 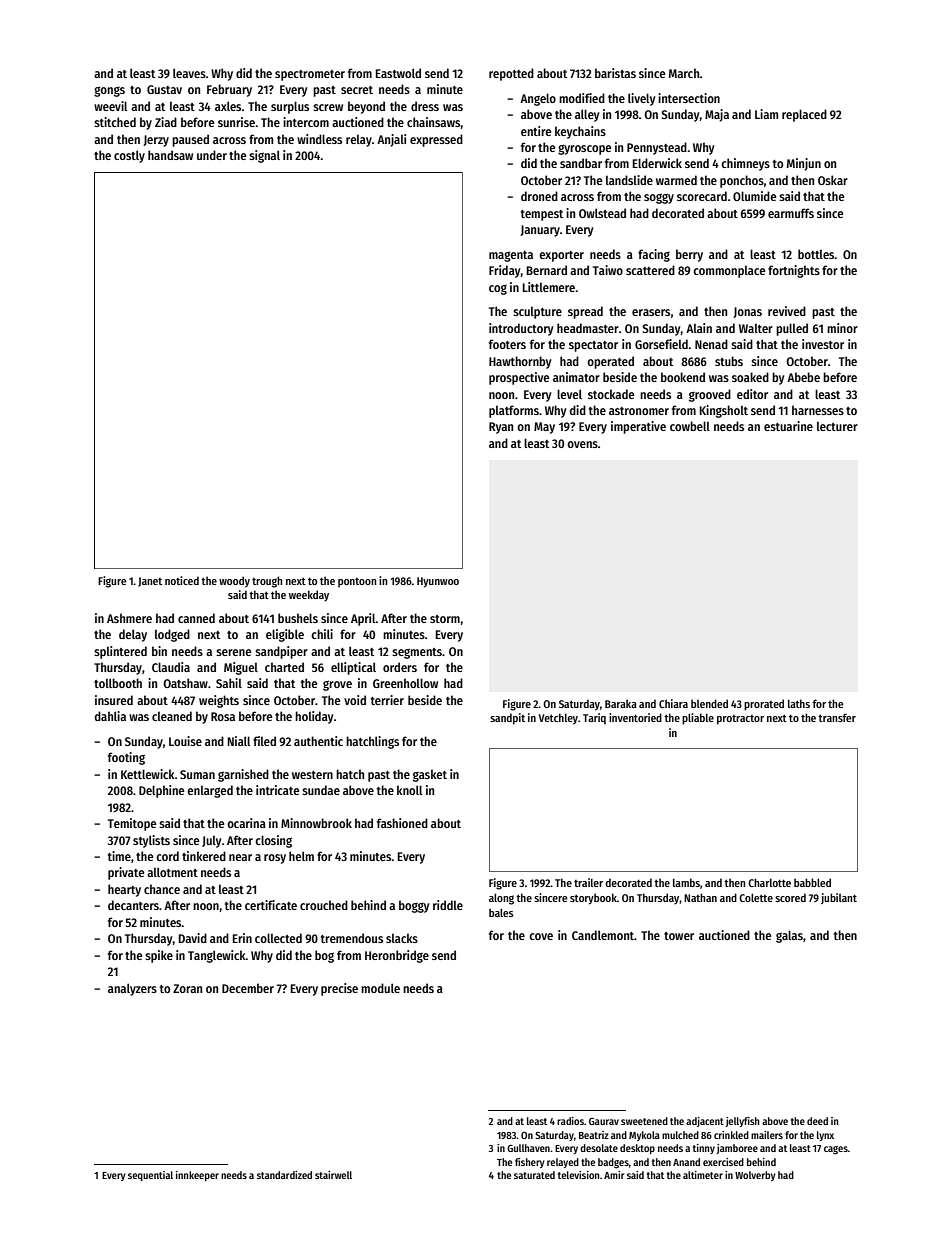 What do you see at coordinates (684, 73) in the page?
I see `March` at bounding box center [684, 73].
